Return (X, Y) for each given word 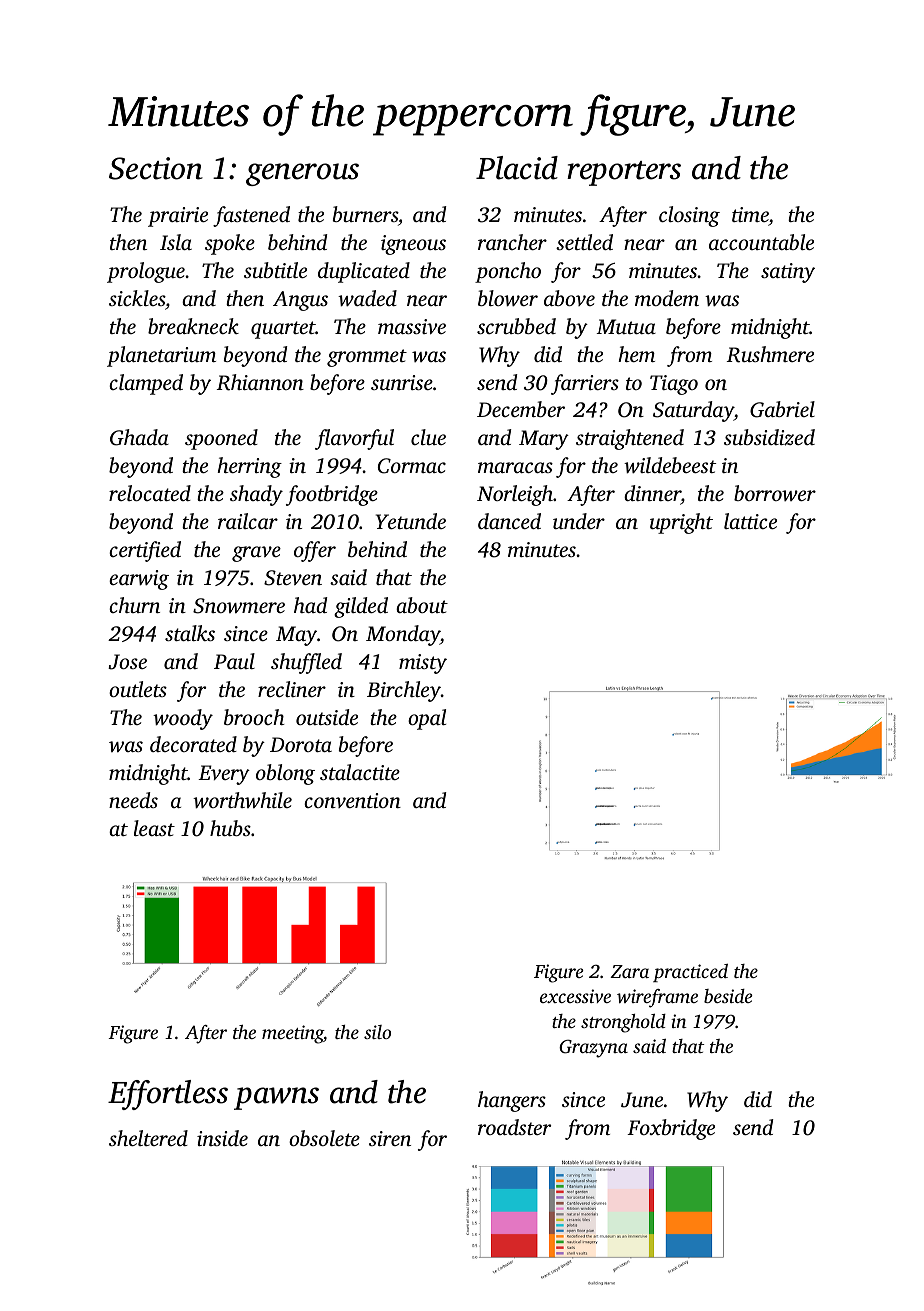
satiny (788, 273)
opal (427, 719)
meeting (293, 1034)
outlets (138, 689)
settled (584, 242)
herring (249, 467)
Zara (629, 971)
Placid (517, 168)
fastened (251, 216)
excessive (575, 996)
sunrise (402, 382)
